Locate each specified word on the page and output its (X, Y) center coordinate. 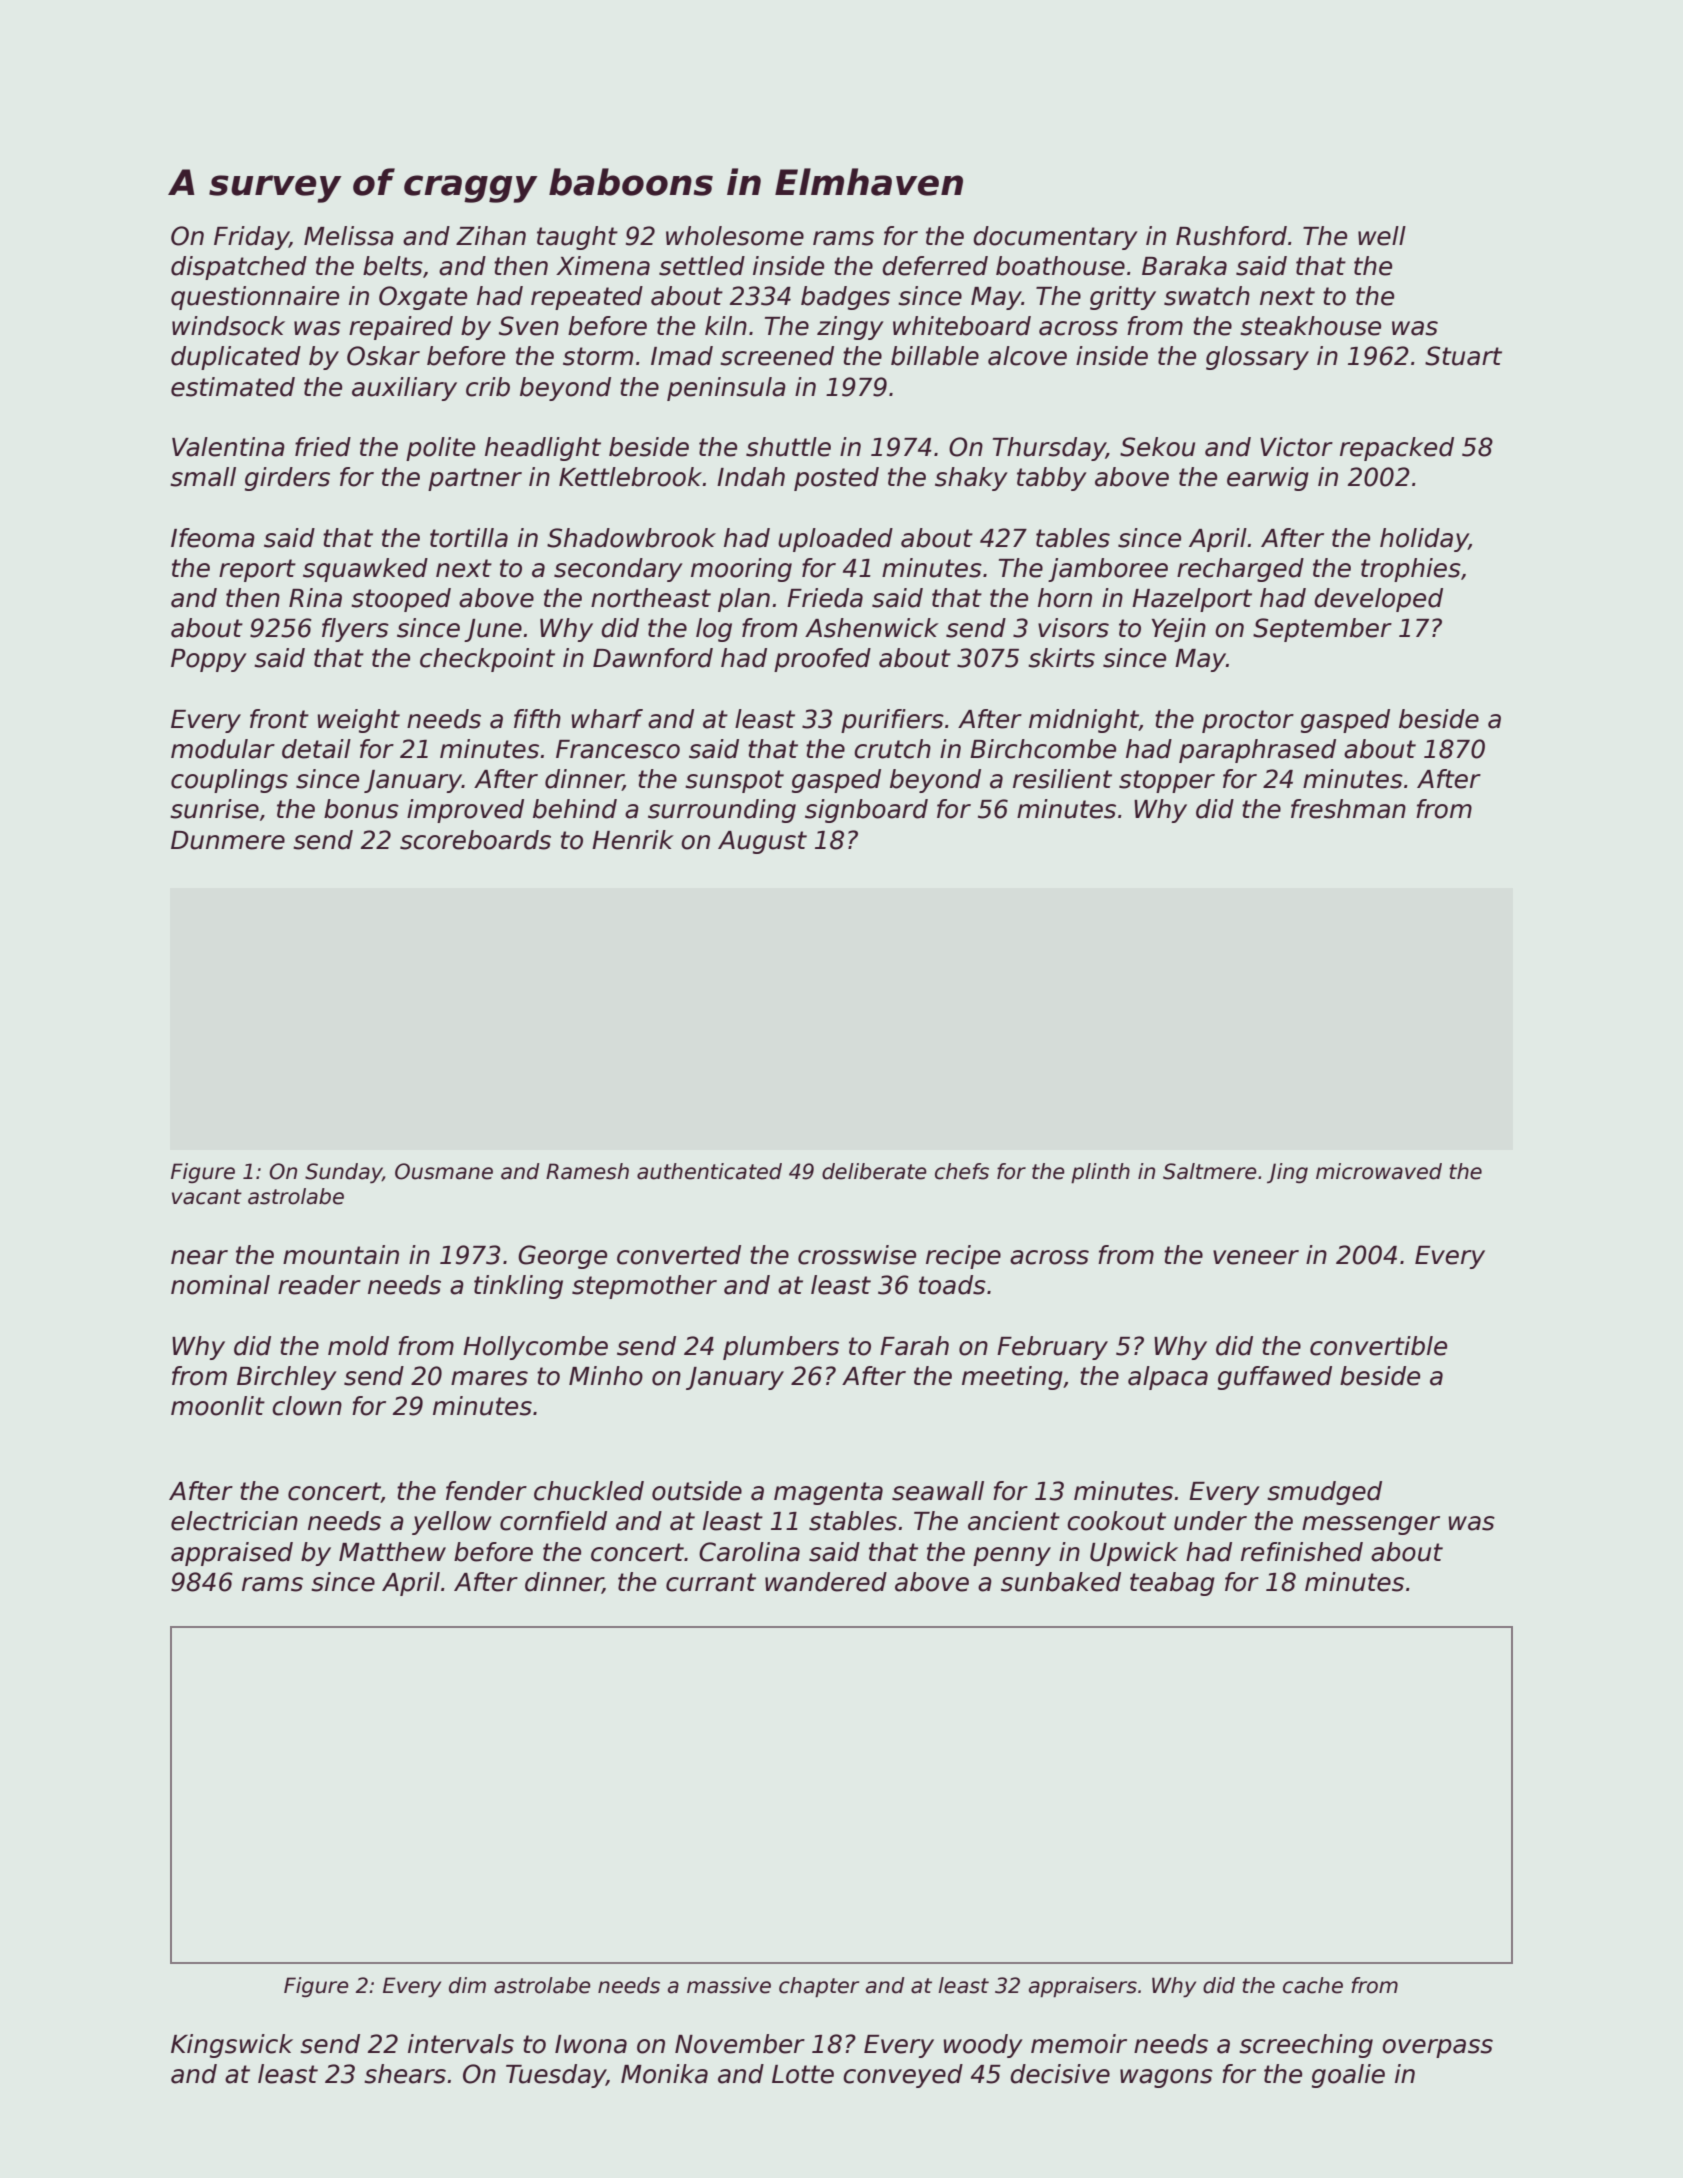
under (1210, 1521)
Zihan (491, 236)
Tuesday (556, 2076)
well (1382, 236)
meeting (1012, 1378)
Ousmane (444, 1171)
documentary (1055, 238)
